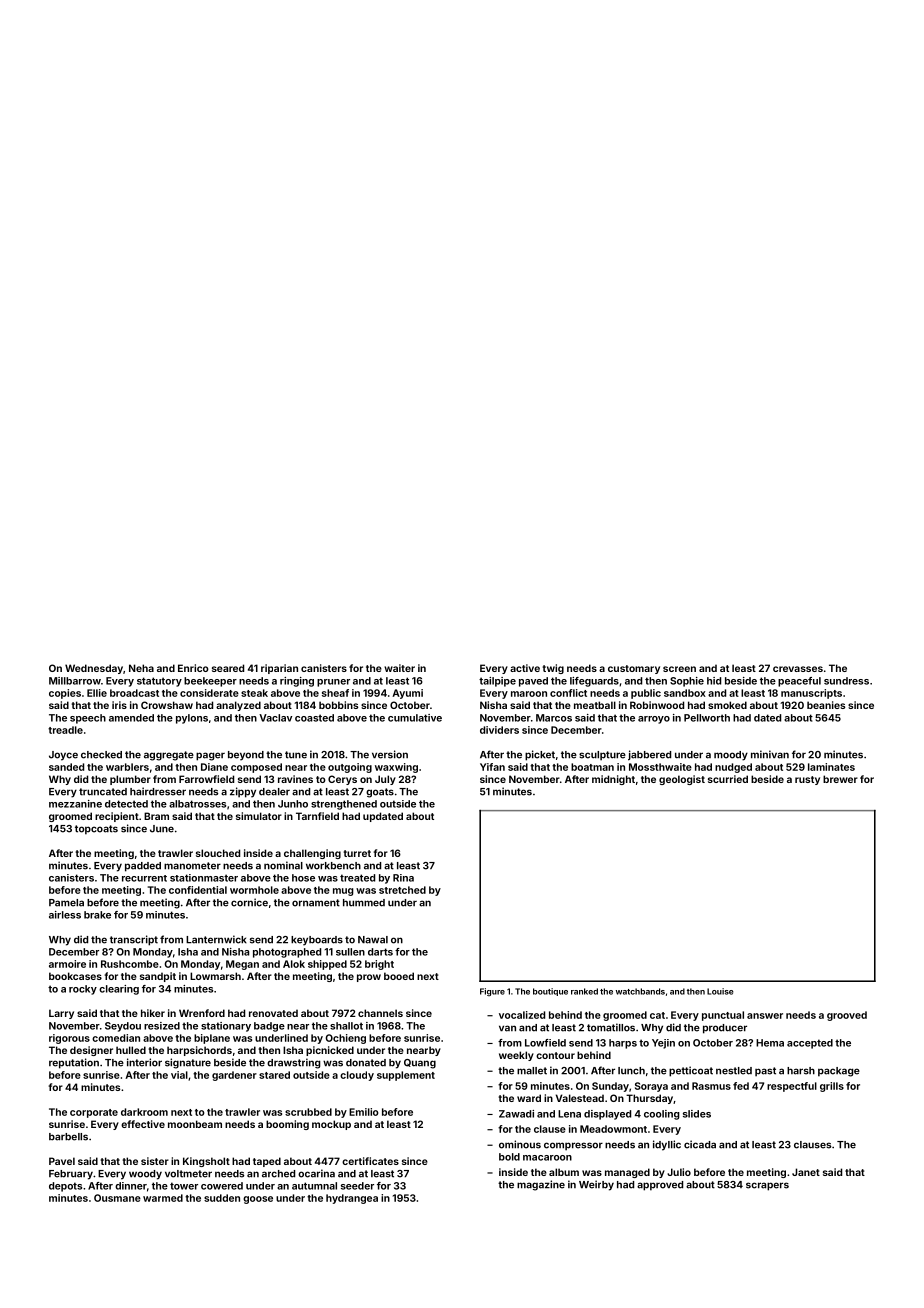 This screenshot has width=924, height=1308. What do you see at coordinates (396, 768) in the screenshot?
I see `waxwing` at bounding box center [396, 768].
